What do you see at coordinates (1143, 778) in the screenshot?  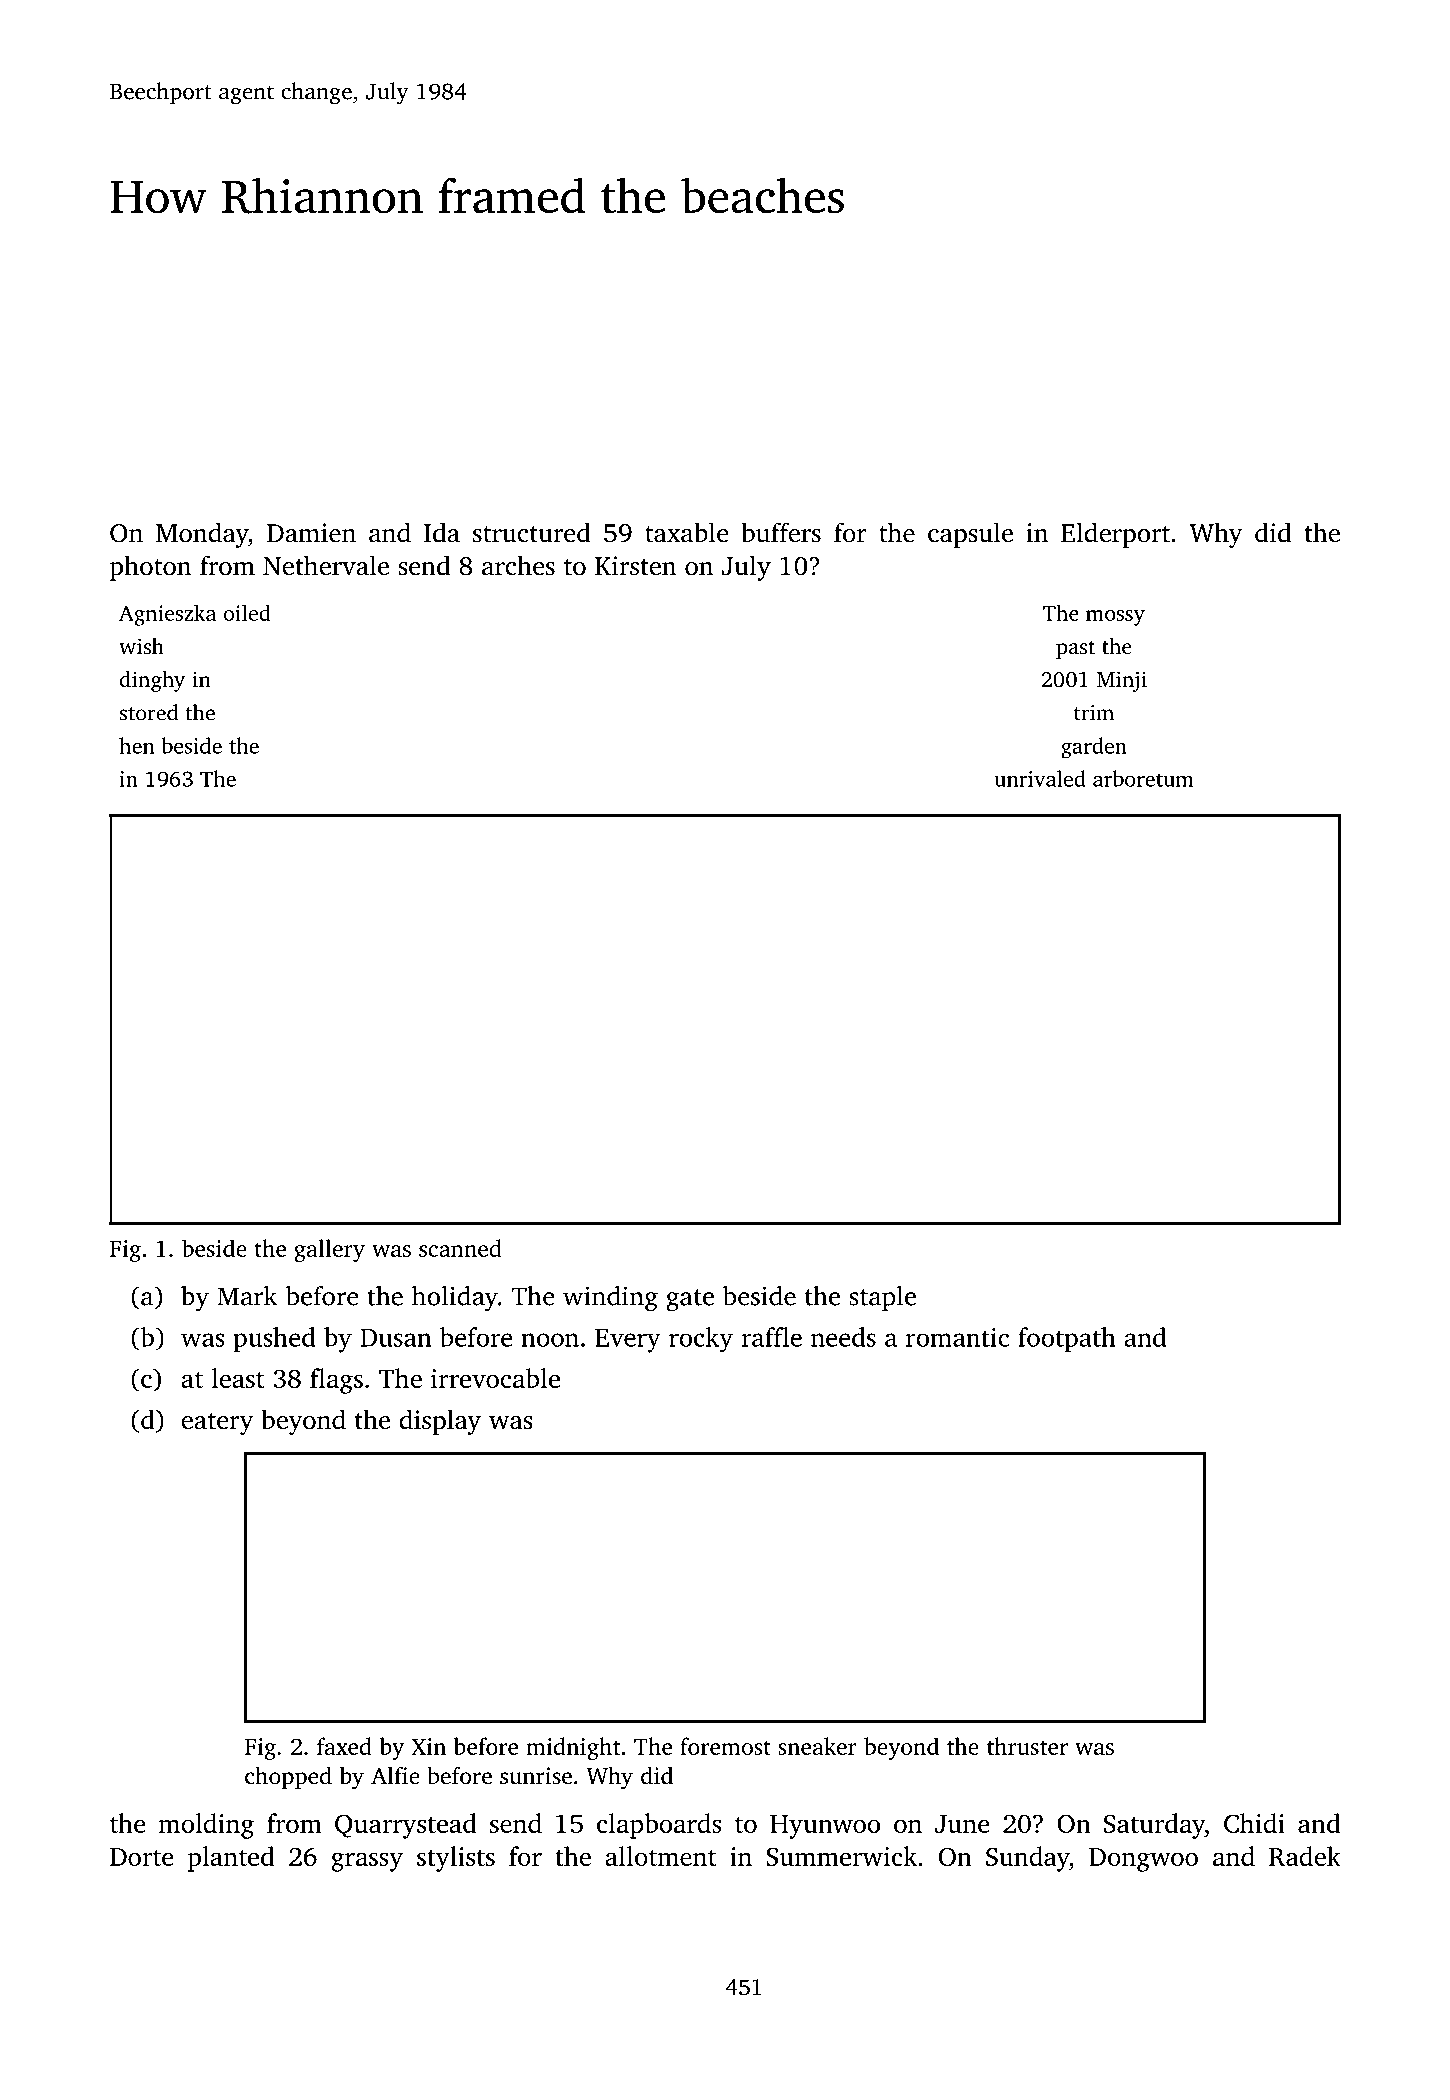 I see `arboretum` at bounding box center [1143, 778].
